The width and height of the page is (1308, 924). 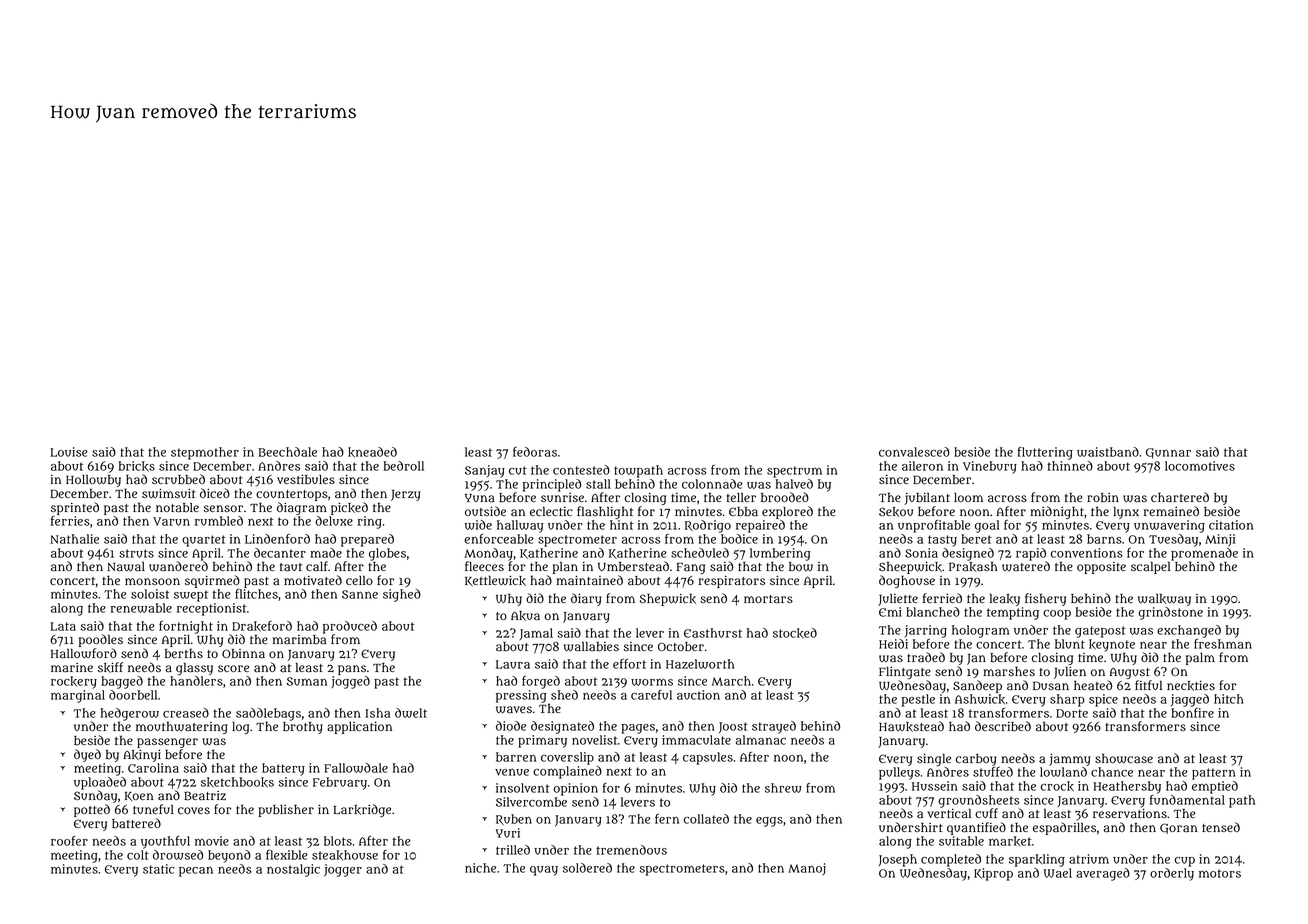 I want to click on Minji, so click(x=1220, y=540).
